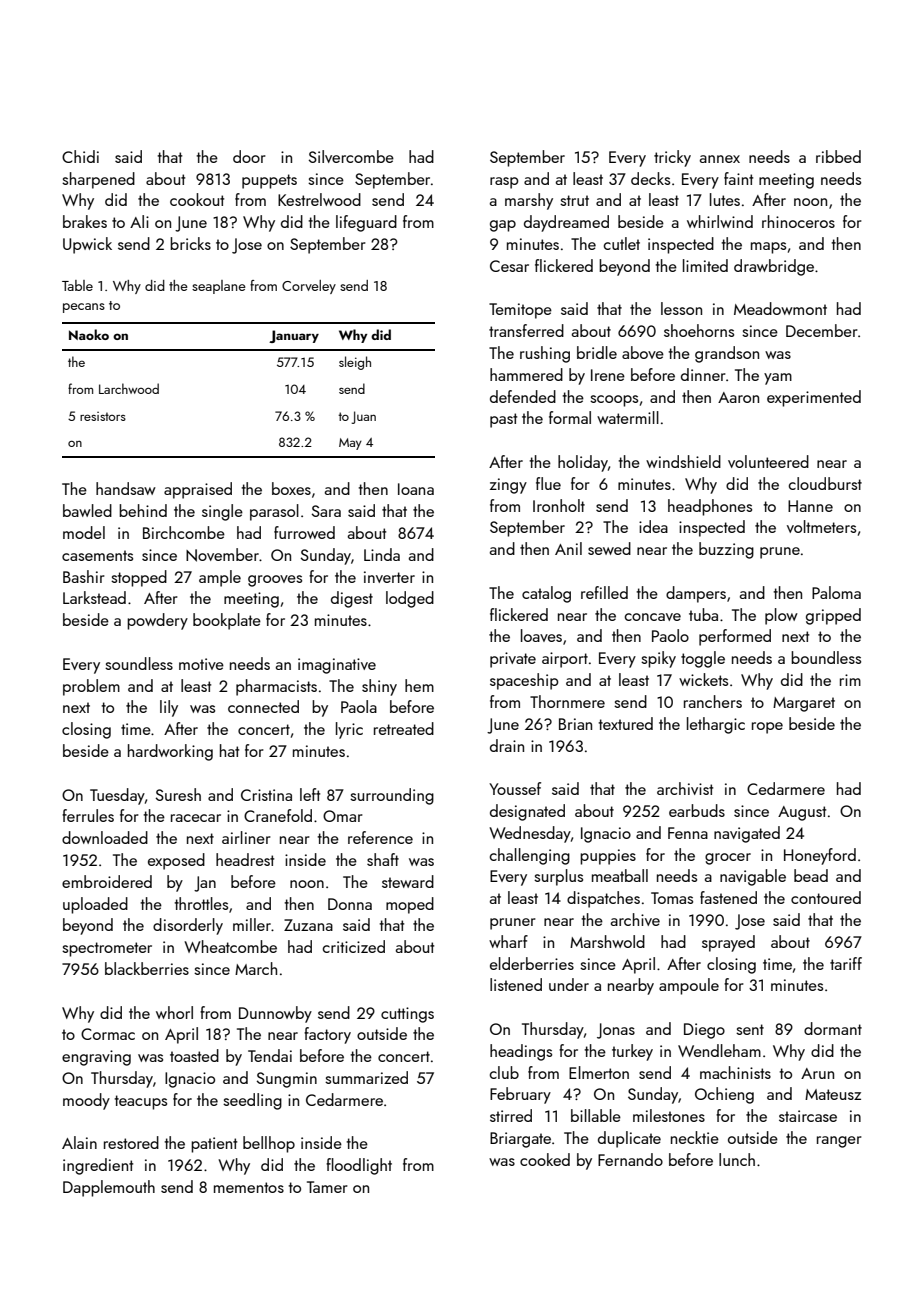 Image resolution: width=924 pixels, height=1311 pixels. What do you see at coordinates (804, 704) in the screenshot?
I see `Margaret` at bounding box center [804, 704].
